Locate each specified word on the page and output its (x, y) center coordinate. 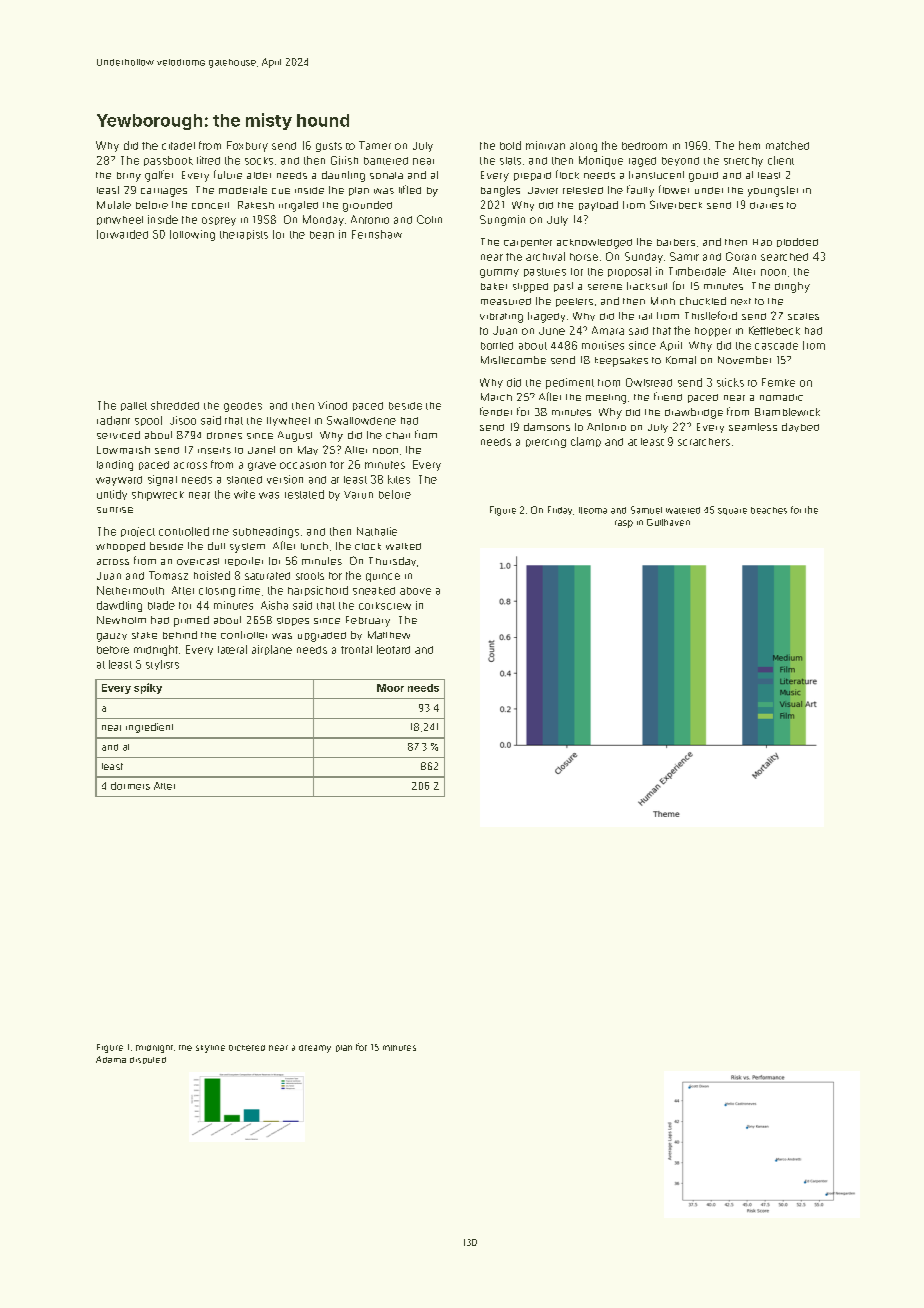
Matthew (389, 635)
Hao (762, 242)
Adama (111, 1059)
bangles (500, 191)
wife (244, 494)
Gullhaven (668, 522)
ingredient (149, 728)
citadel (178, 146)
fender (496, 411)
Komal (681, 360)
